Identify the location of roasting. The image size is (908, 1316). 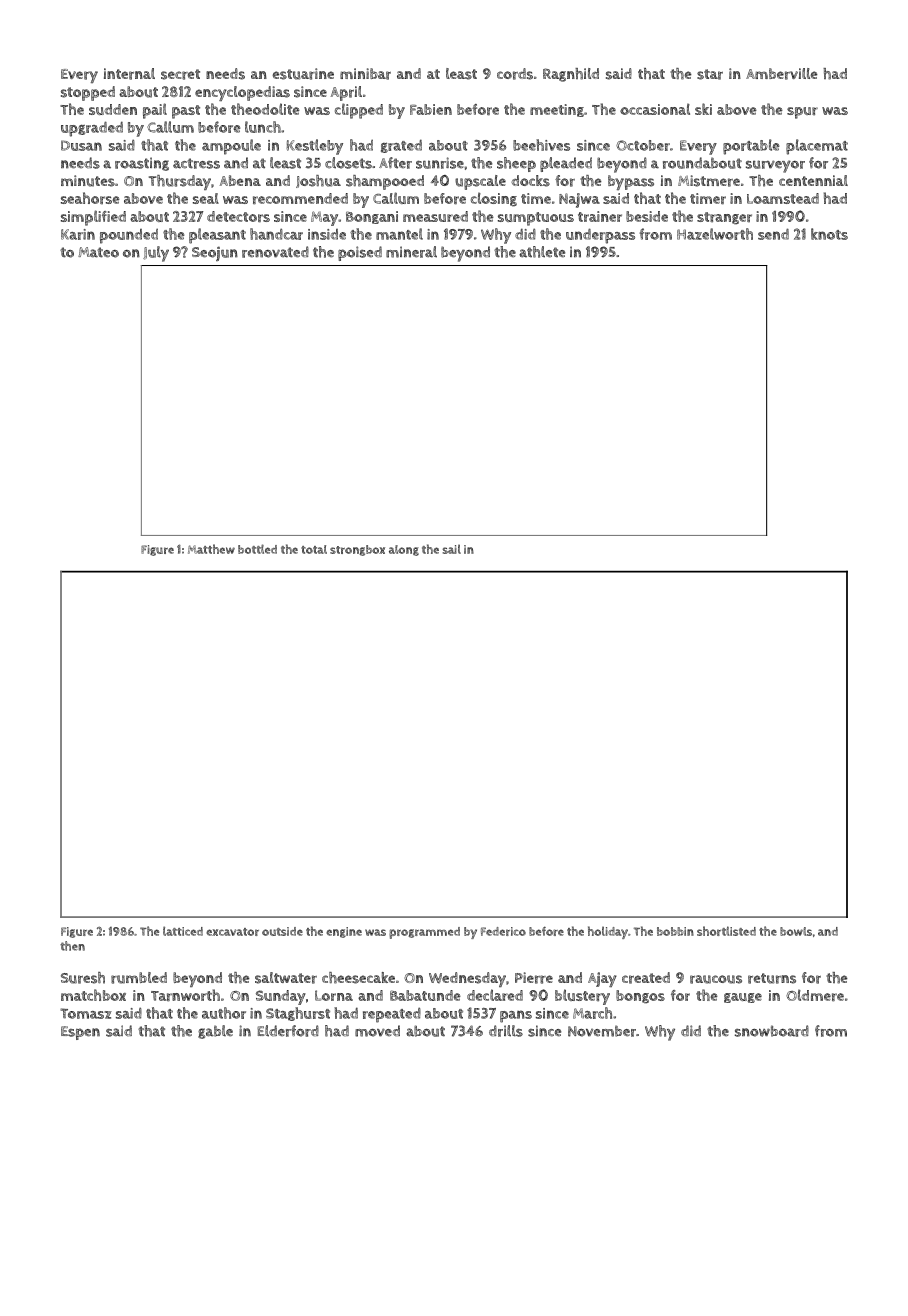
(142, 164).
